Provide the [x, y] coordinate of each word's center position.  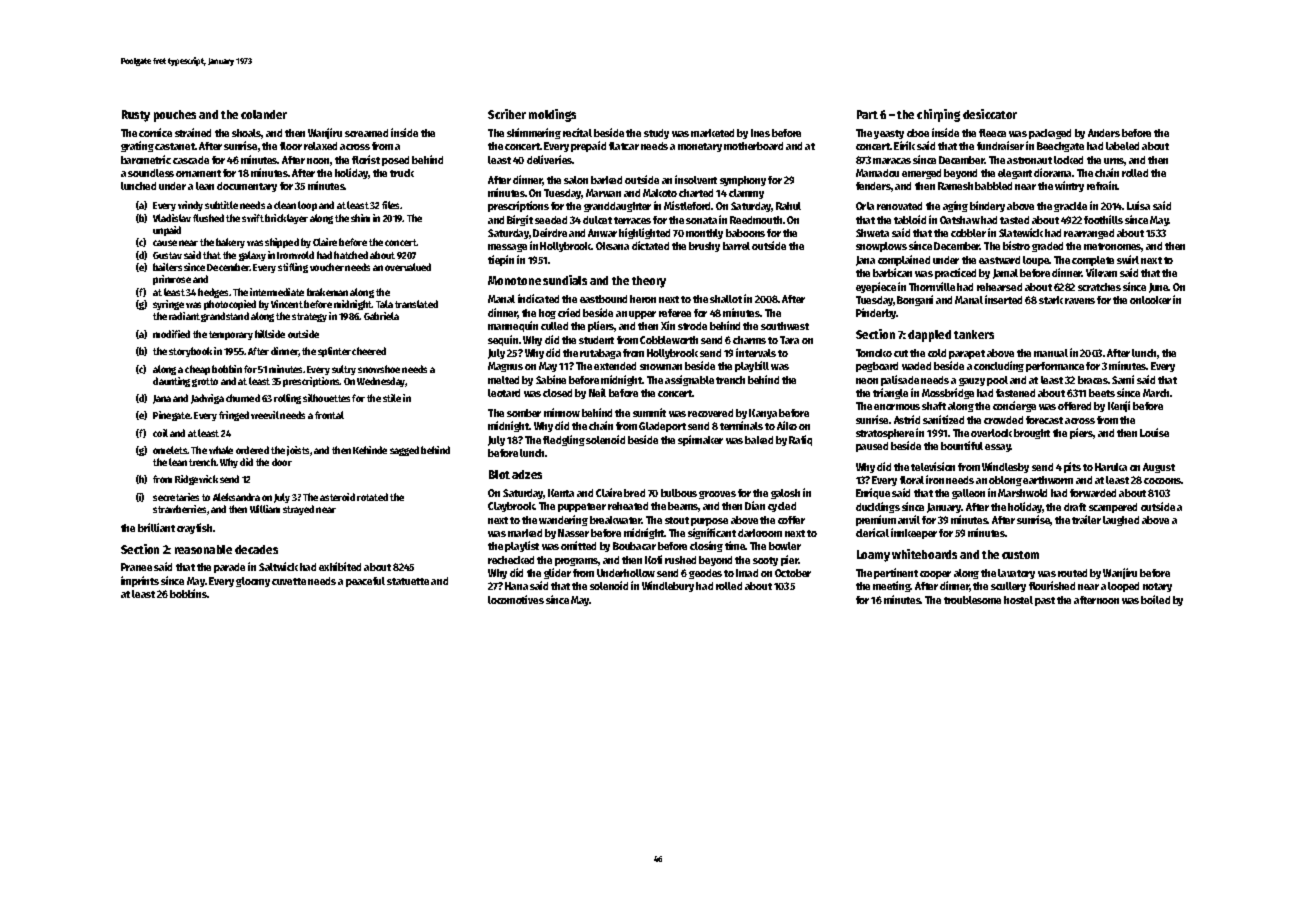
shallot [726, 299]
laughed [1121, 521]
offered [1074, 406]
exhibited [340, 566]
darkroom [760, 533]
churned [243, 398]
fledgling [564, 440]
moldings [552, 115]
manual [1051, 353]
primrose [172, 280]
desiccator [990, 114]
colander [264, 114]
